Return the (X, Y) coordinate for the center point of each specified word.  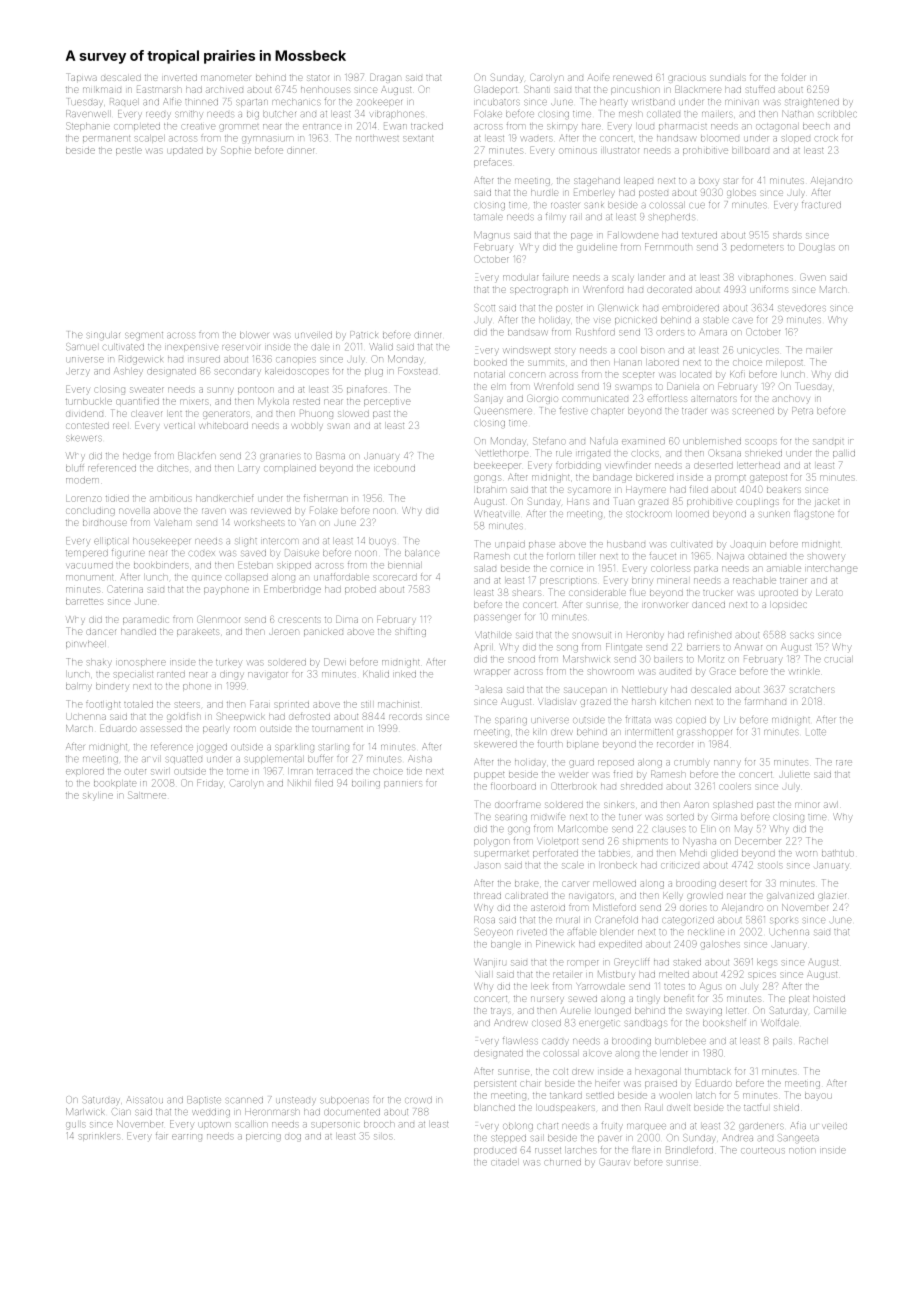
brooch (379, 1125)
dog (293, 1137)
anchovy (791, 400)
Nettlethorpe (502, 454)
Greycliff (632, 962)
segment (144, 336)
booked (490, 363)
